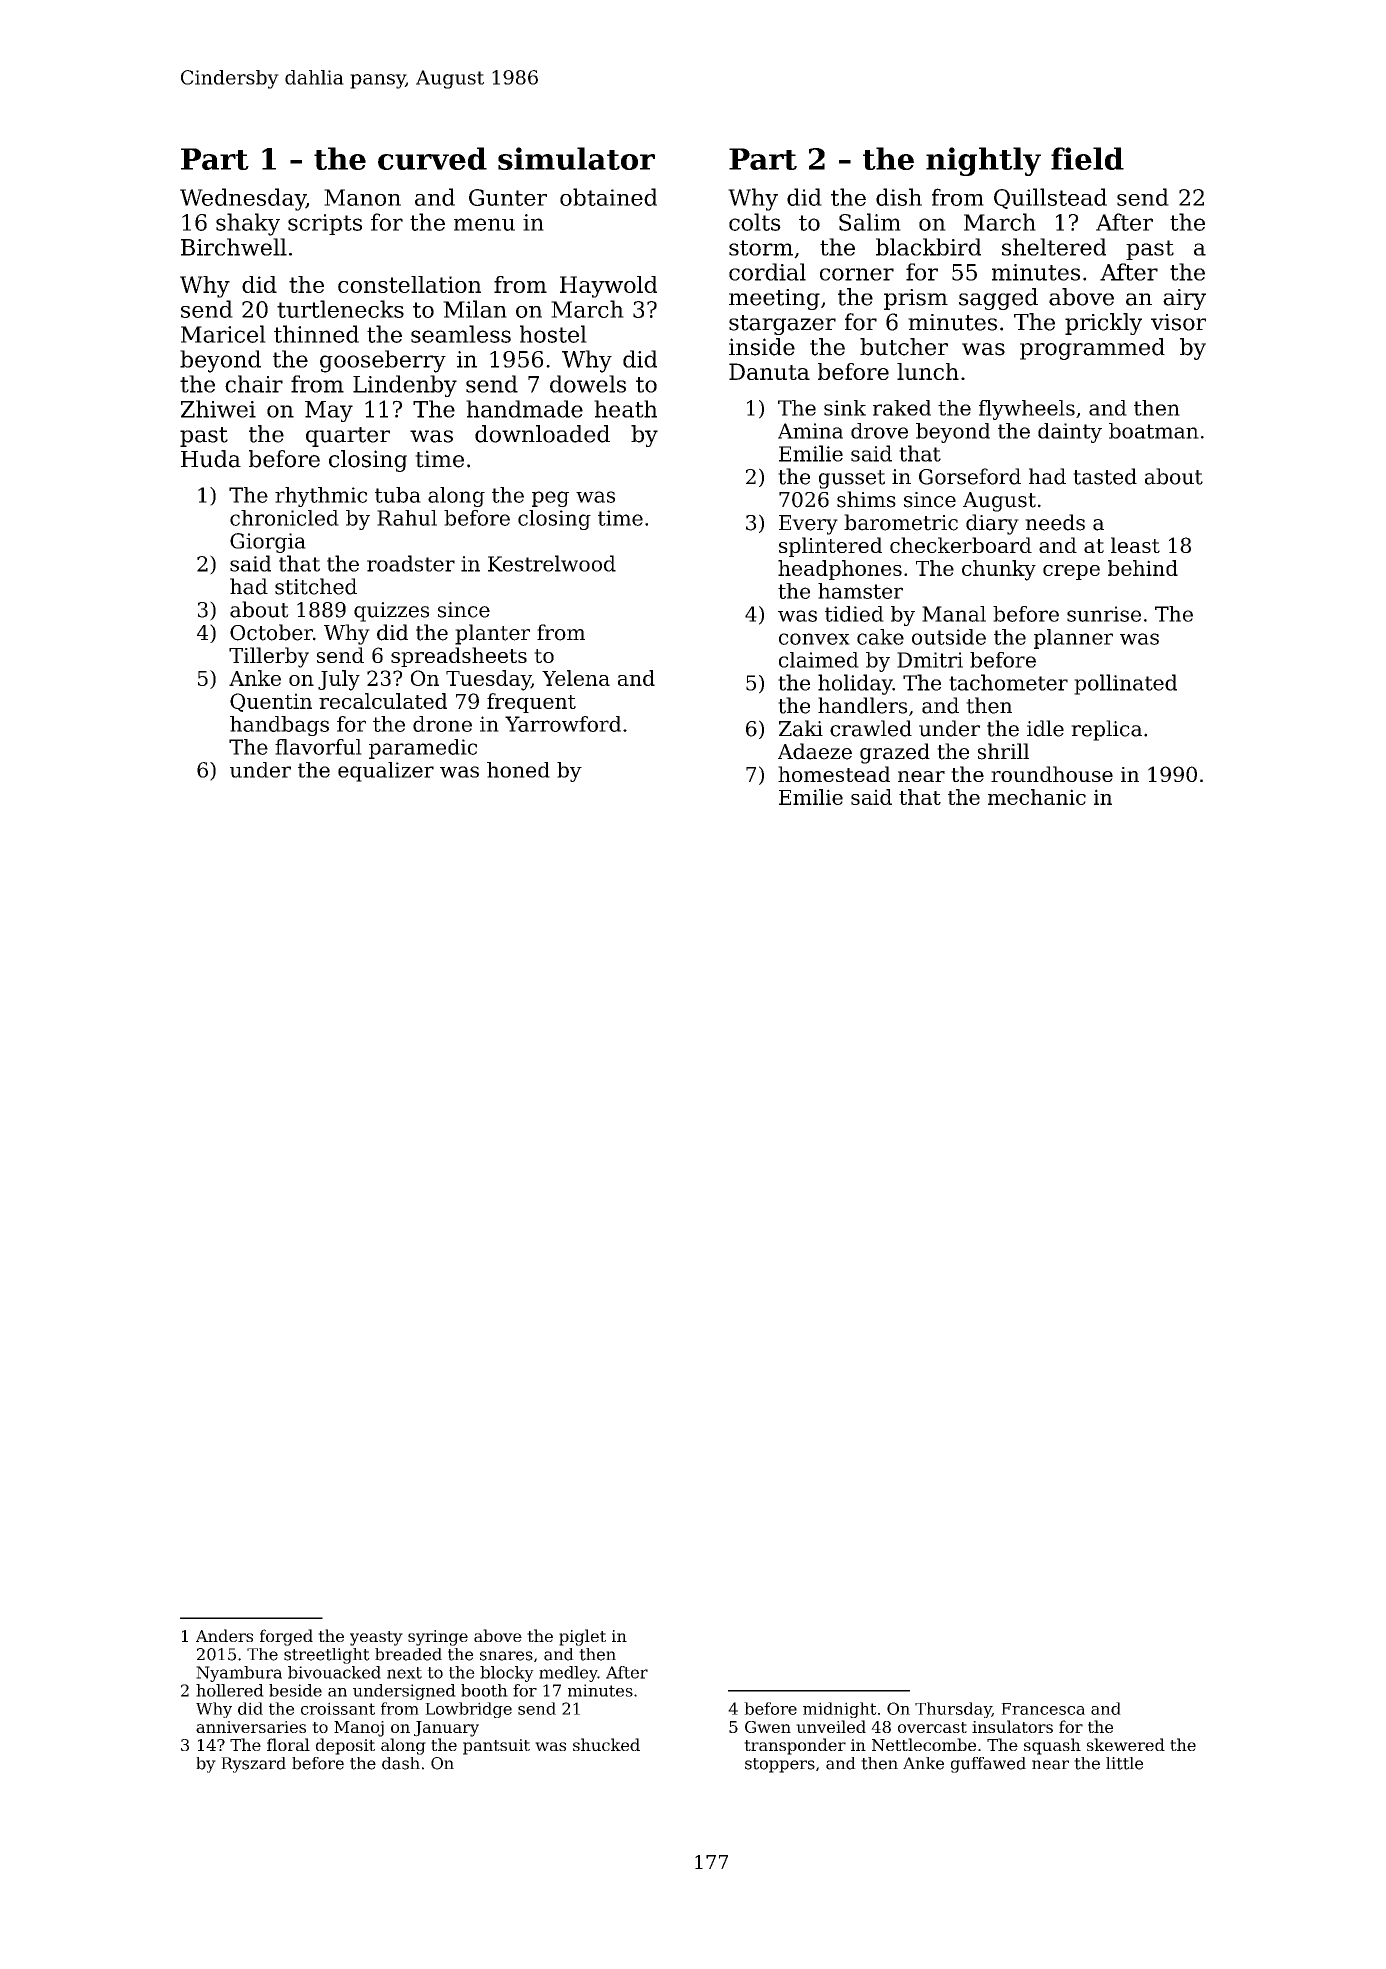 This screenshot has width=1386, height=1969. What do you see at coordinates (253, 1765) in the screenshot?
I see `Ryszard` at bounding box center [253, 1765].
